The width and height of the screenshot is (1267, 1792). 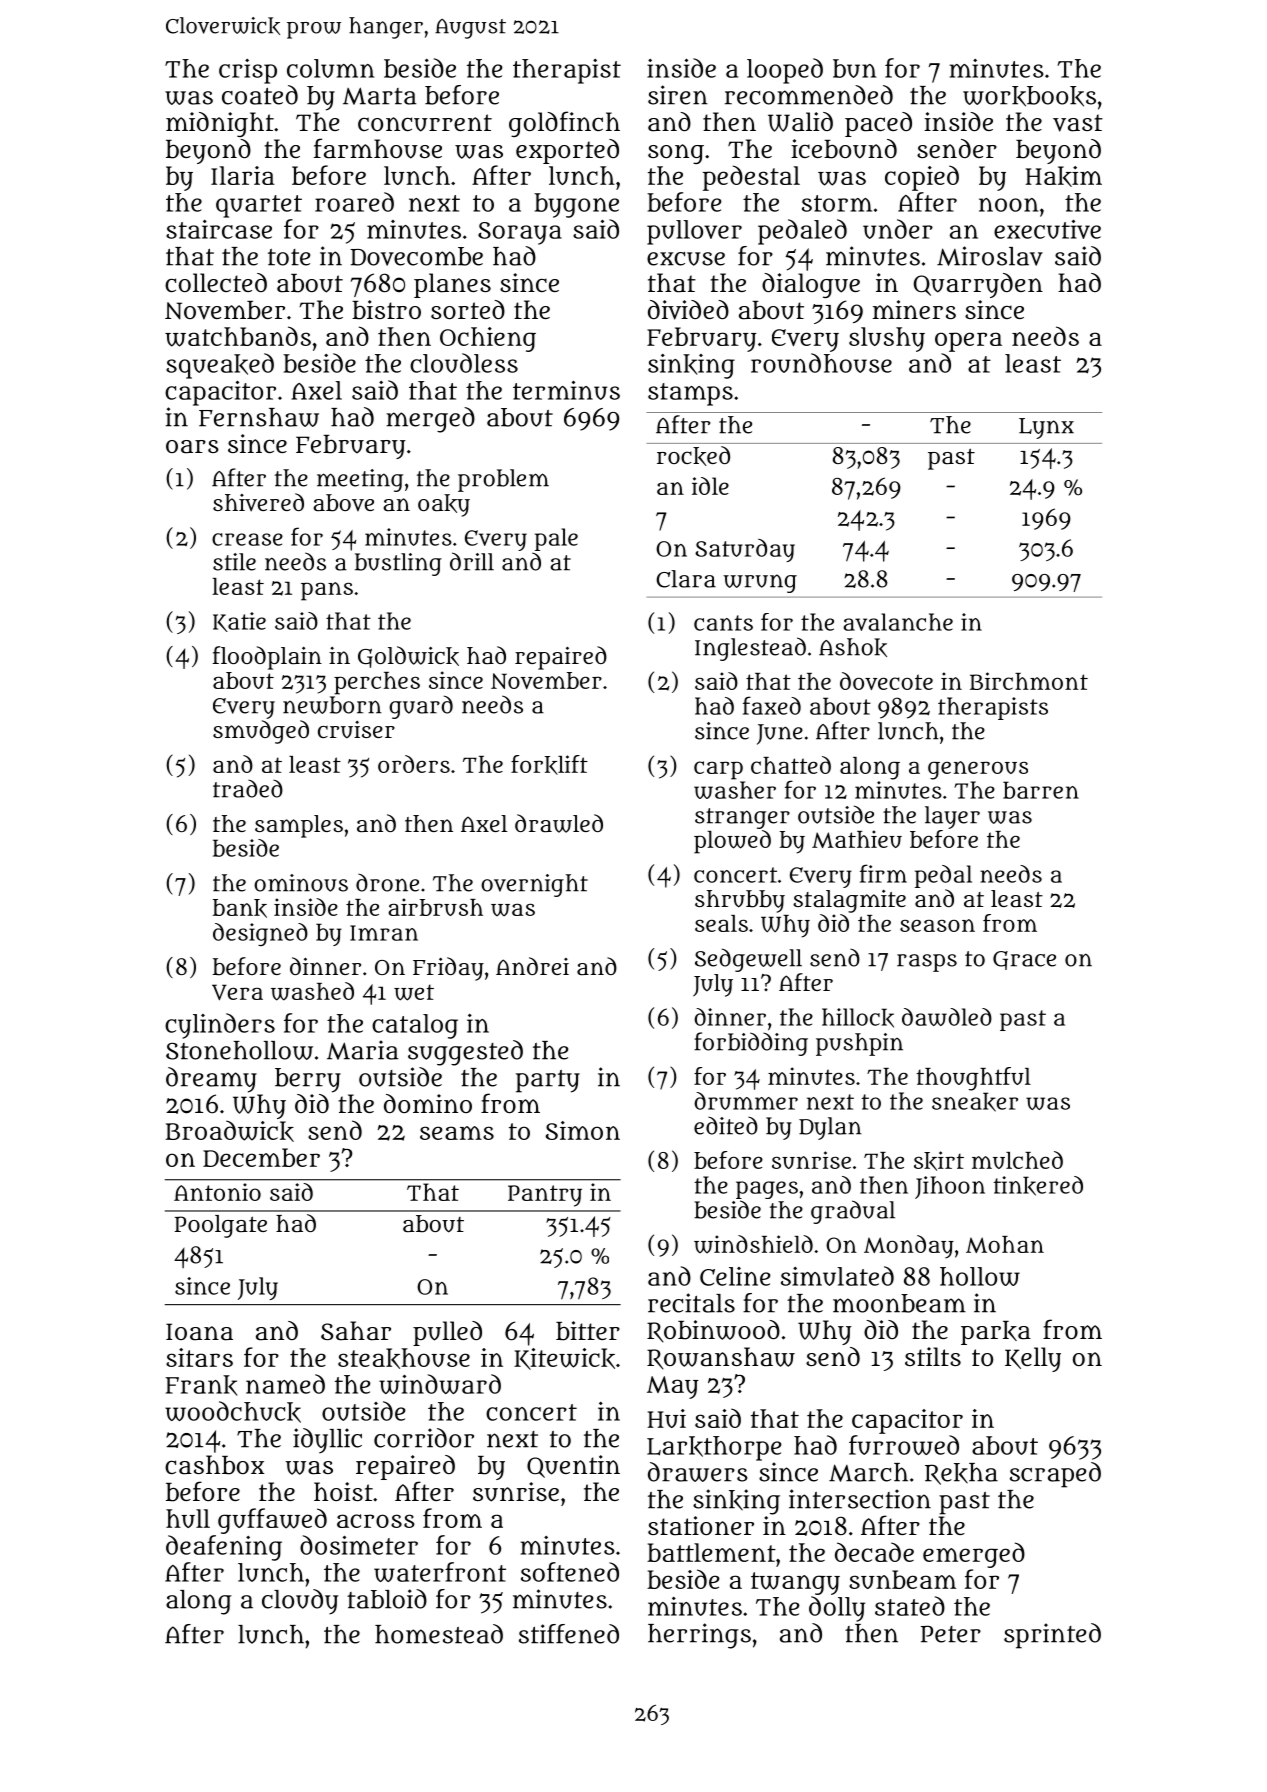 What do you see at coordinates (1052, 1636) in the screenshot?
I see `sprinted` at bounding box center [1052, 1636].
